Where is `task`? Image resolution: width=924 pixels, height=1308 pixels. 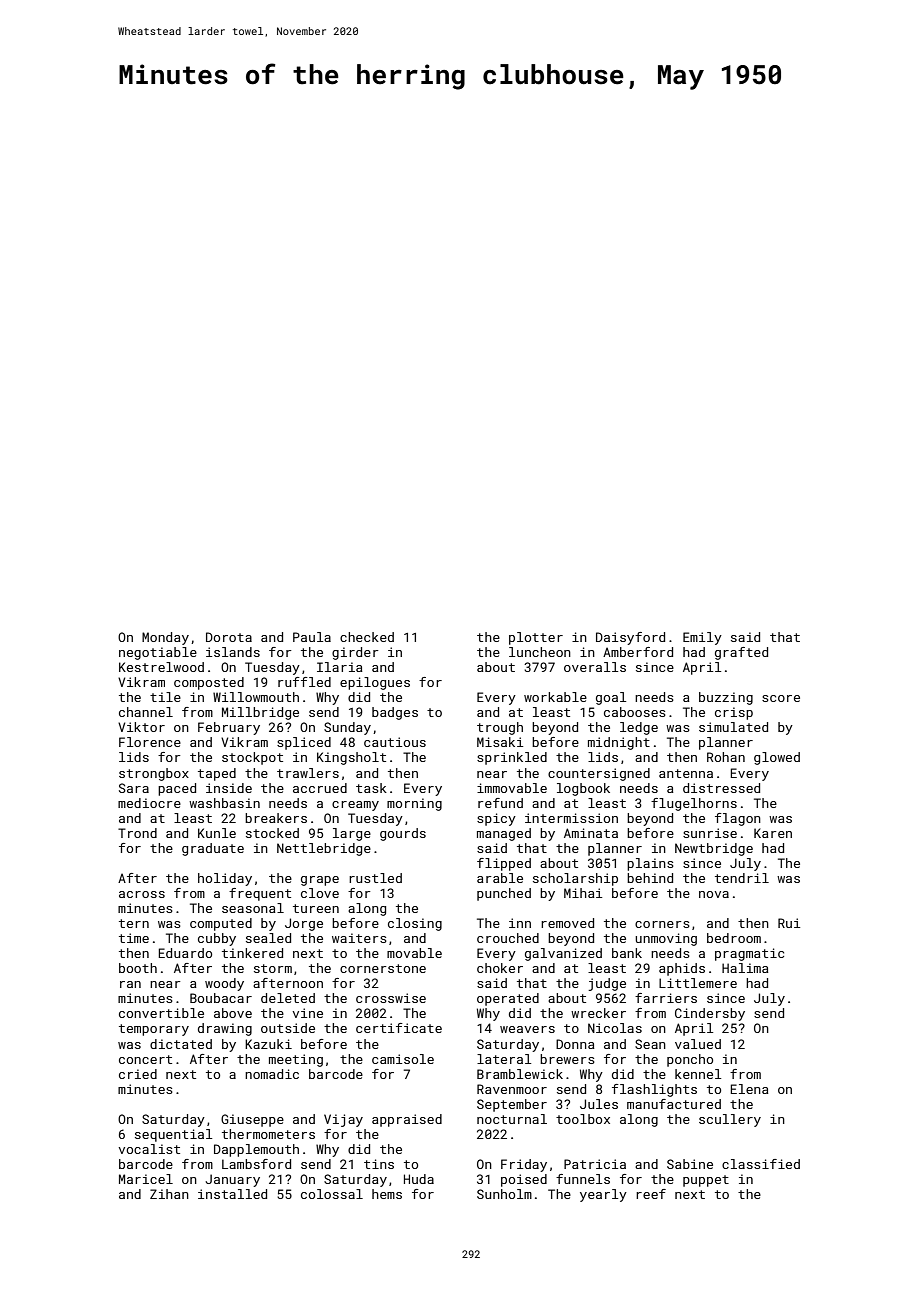 task is located at coordinates (371, 788).
